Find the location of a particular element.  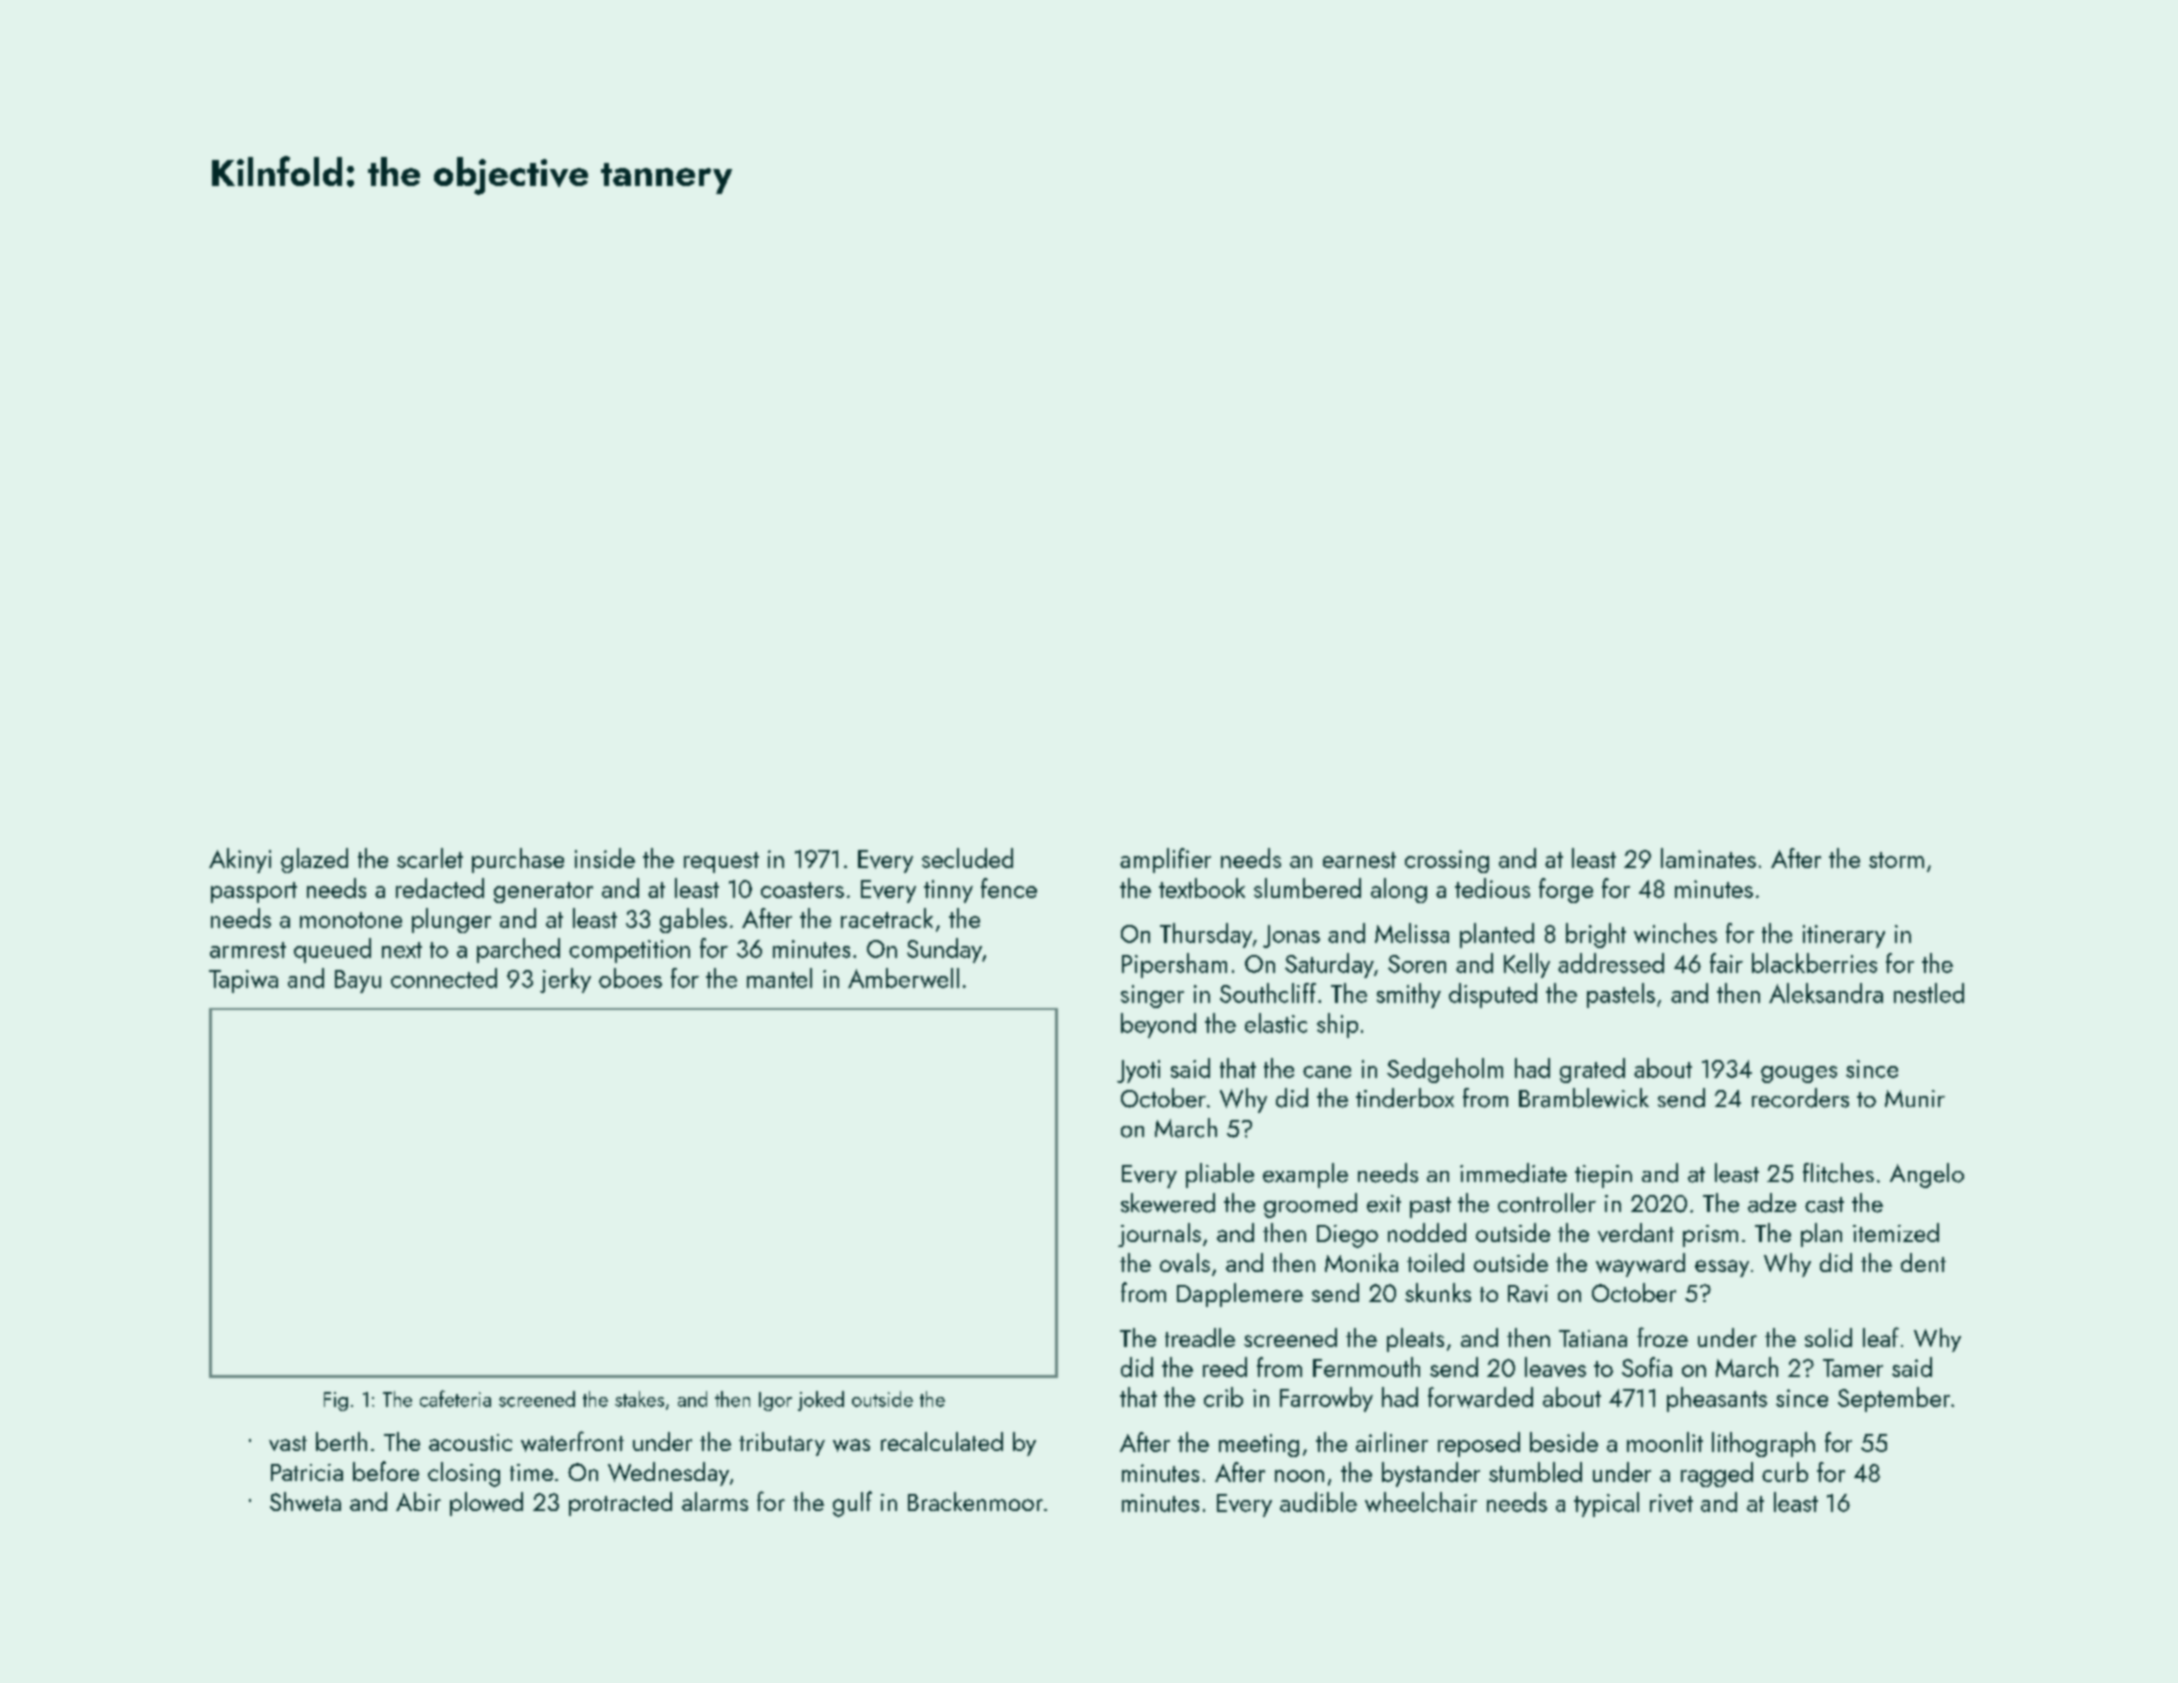

skewered is located at coordinates (1168, 1203).
